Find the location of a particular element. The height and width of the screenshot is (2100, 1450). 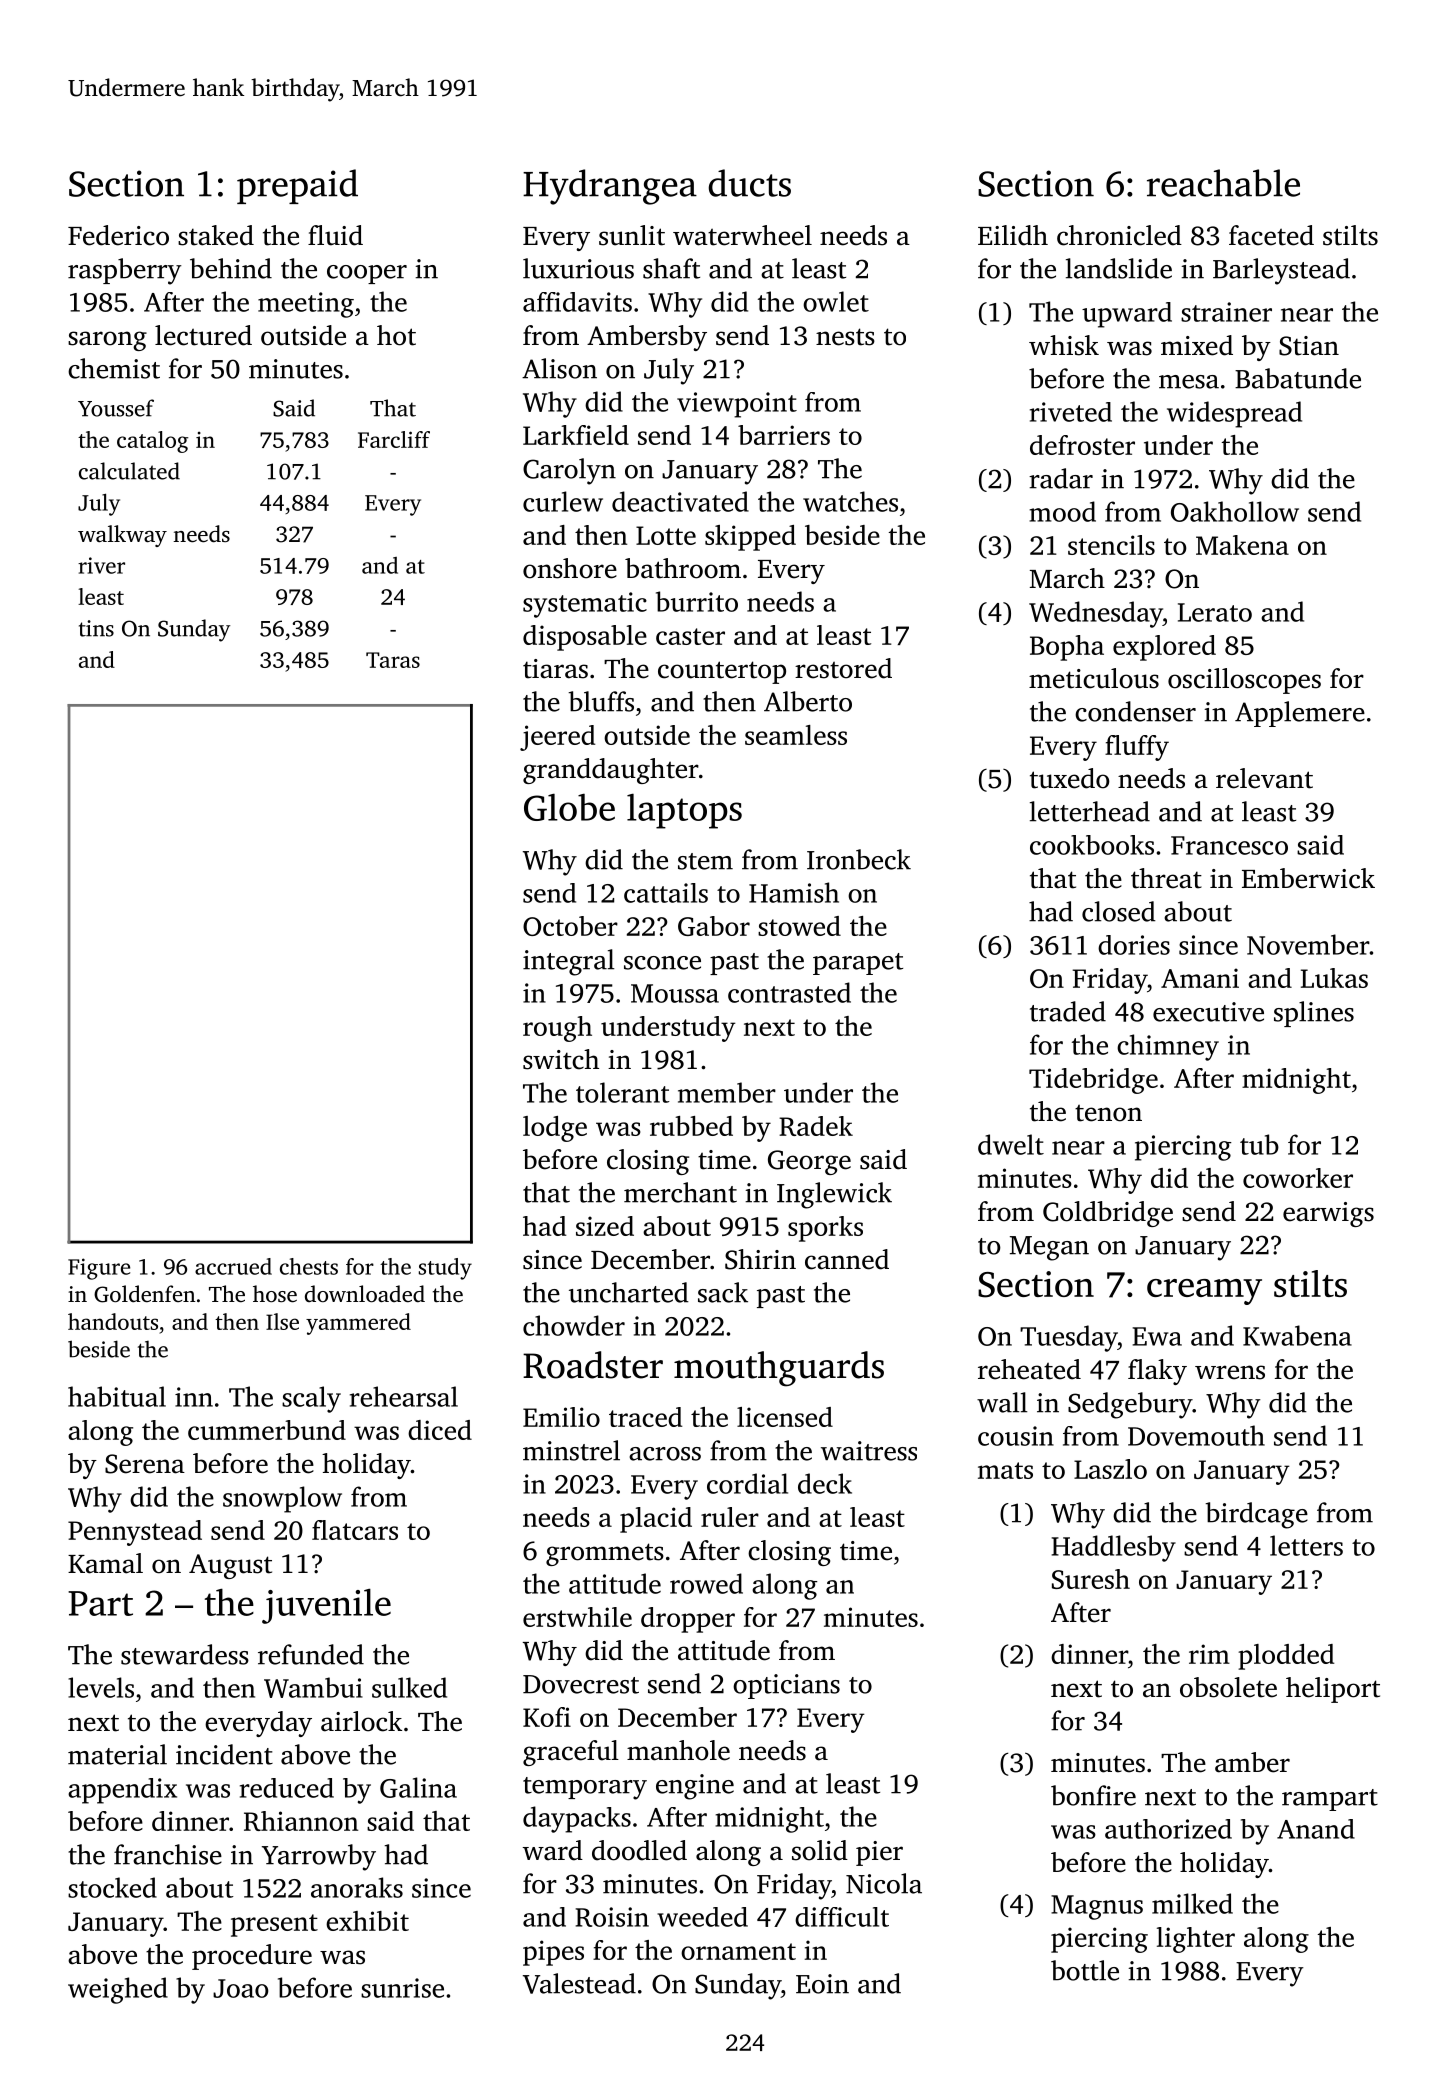

weighed is located at coordinates (118, 1990).
